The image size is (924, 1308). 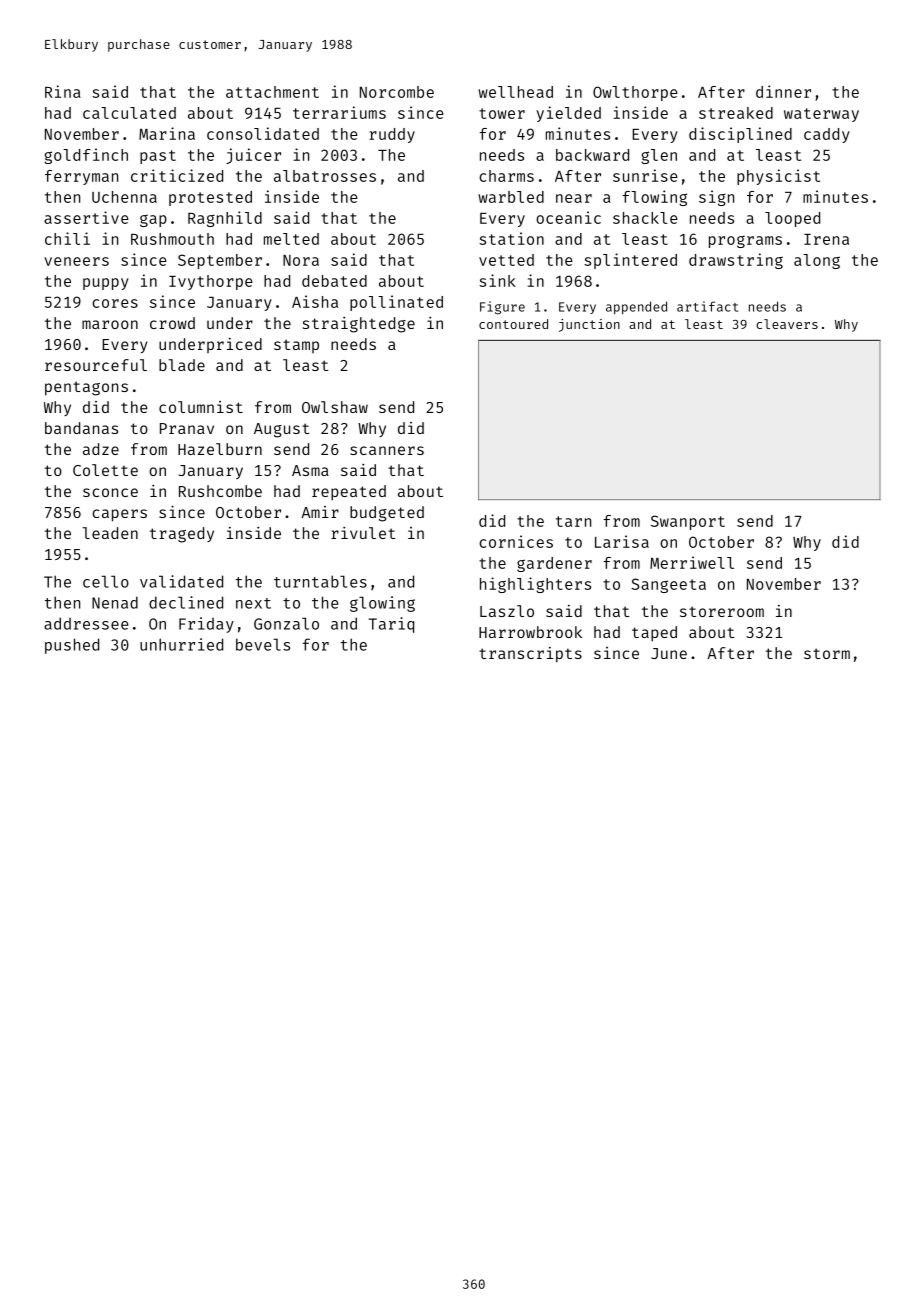 What do you see at coordinates (787, 324) in the image?
I see `cleavers` at bounding box center [787, 324].
